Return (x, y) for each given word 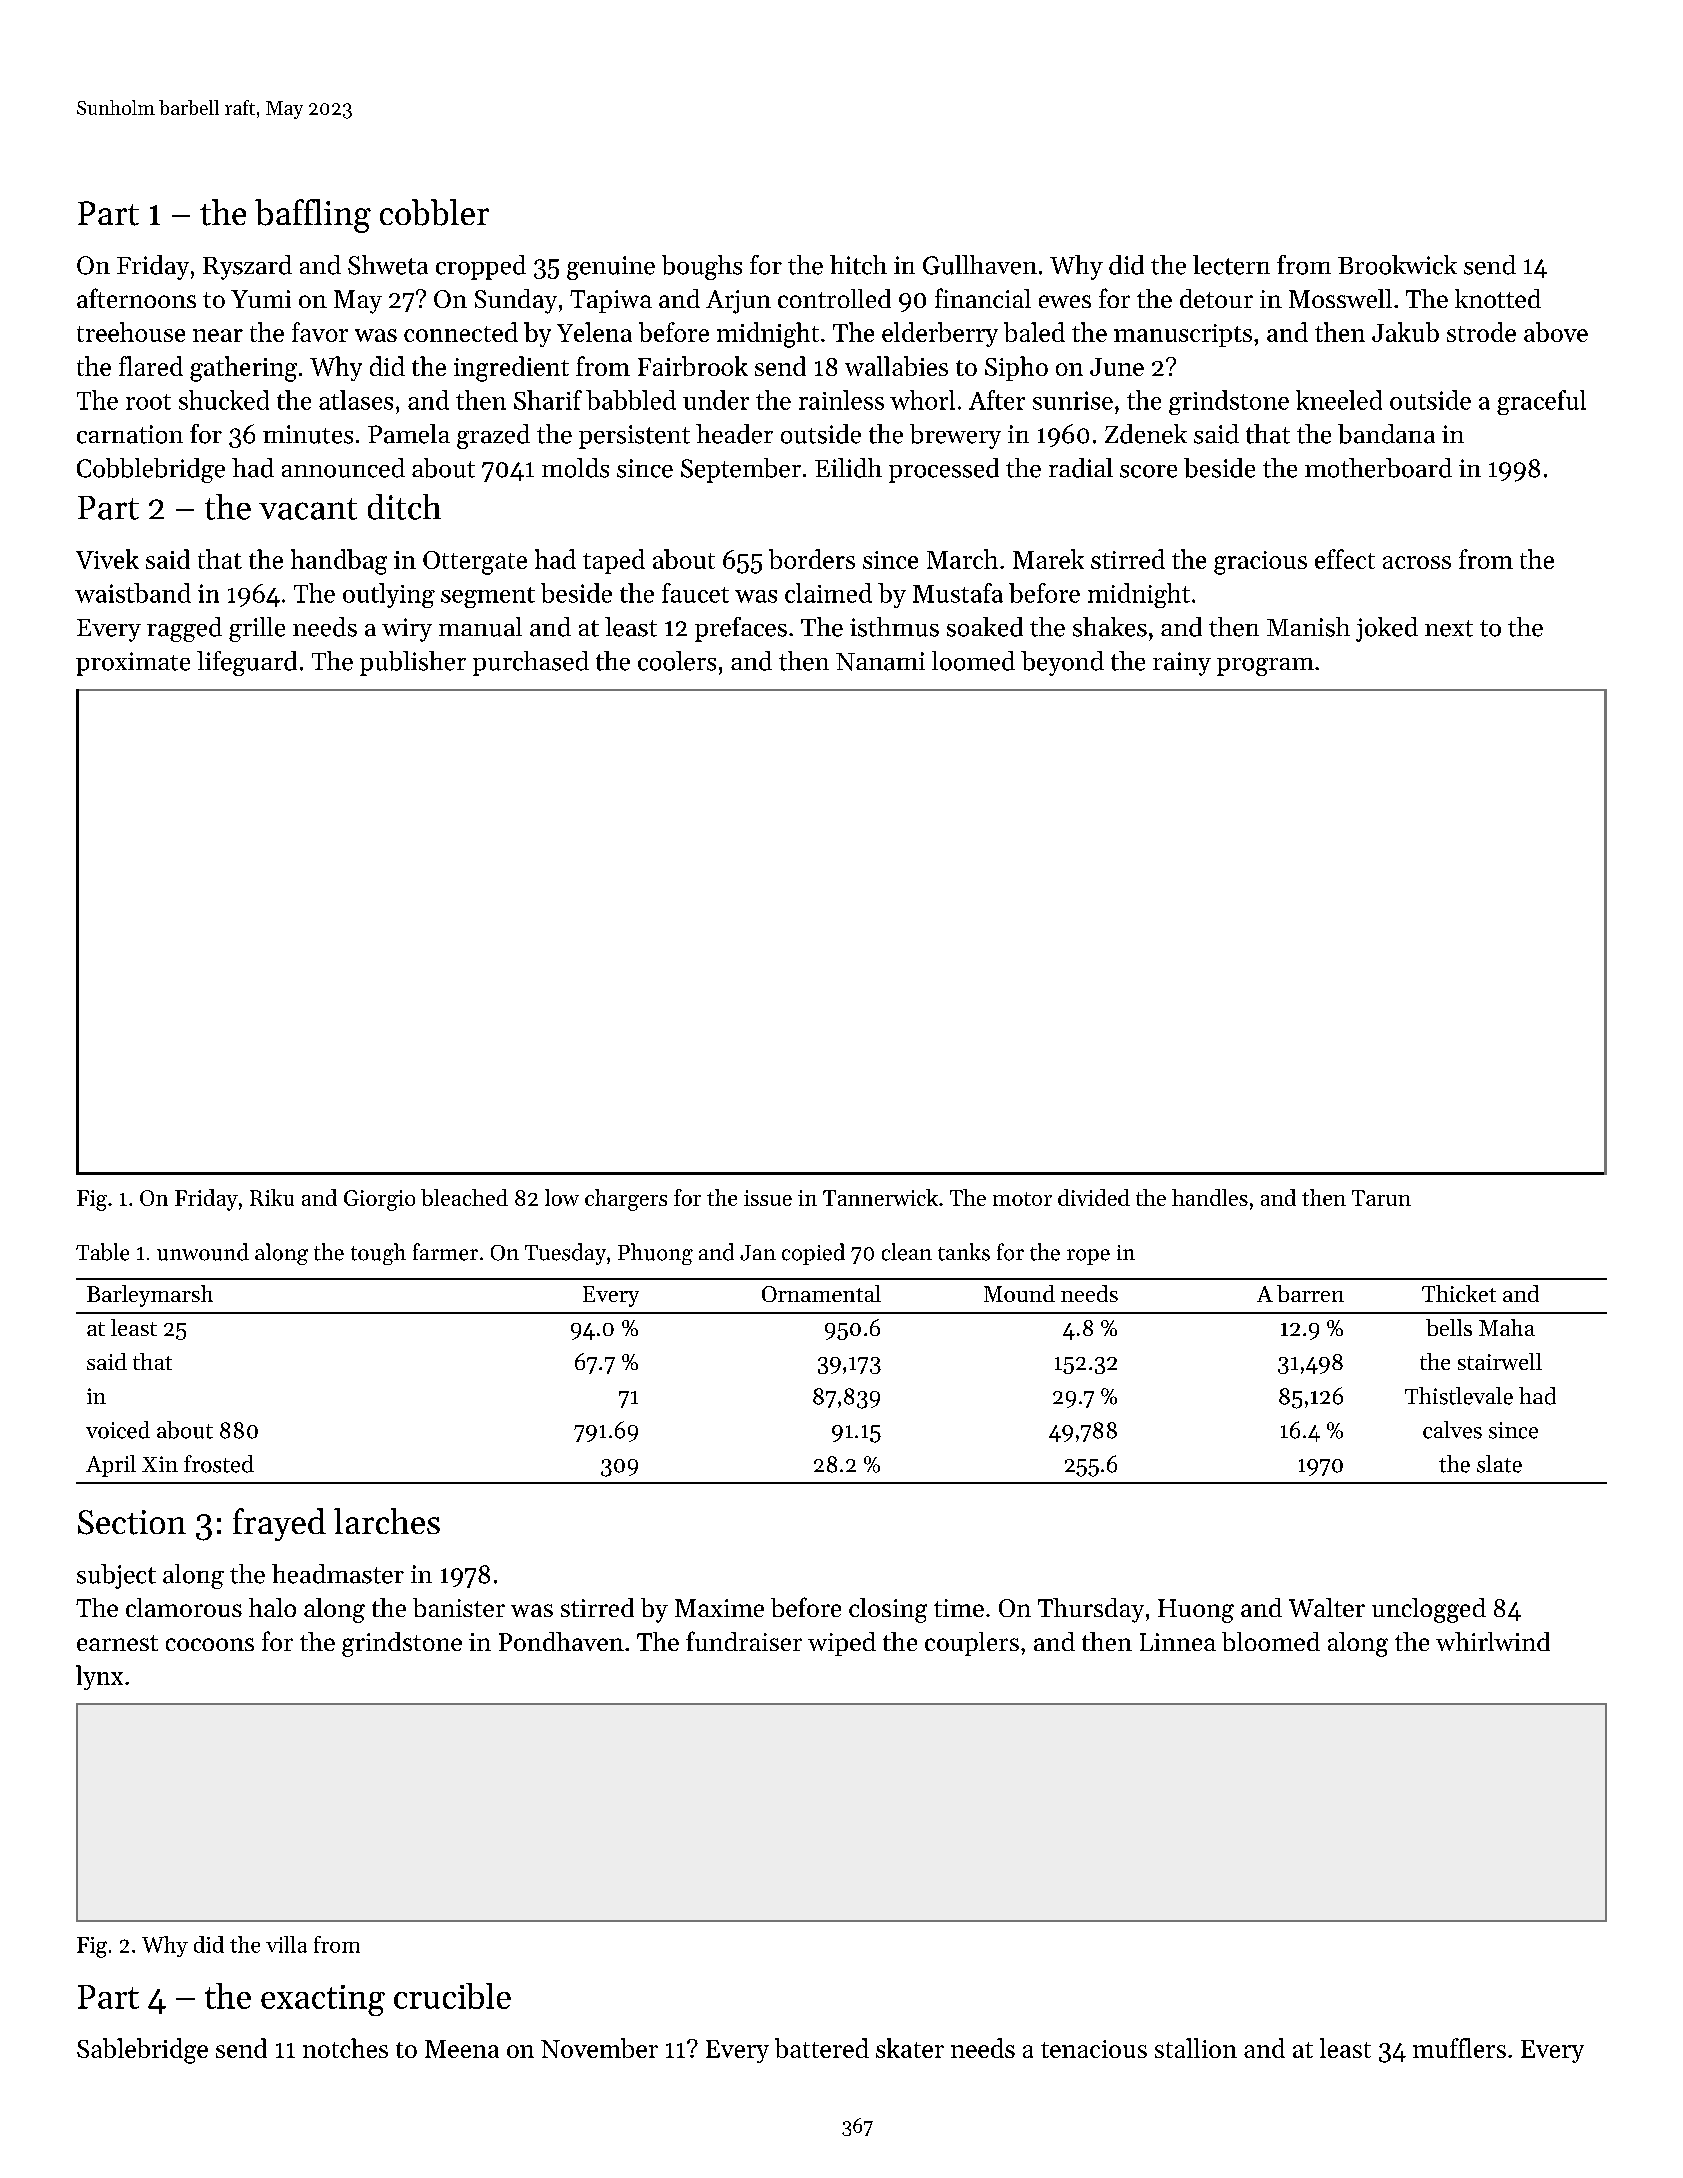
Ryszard (247, 267)
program (1265, 667)
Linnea (1178, 1642)
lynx (99, 1677)
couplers (972, 1644)
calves (1452, 1430)
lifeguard (247, 663)
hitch (858, 265)
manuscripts (1183, 335)
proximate (133, 664)
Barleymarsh (150, 1296)
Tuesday (565, 1254)
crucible (452, 1996)
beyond (1062, 663)
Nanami (880, 661)
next (1449, 628)
